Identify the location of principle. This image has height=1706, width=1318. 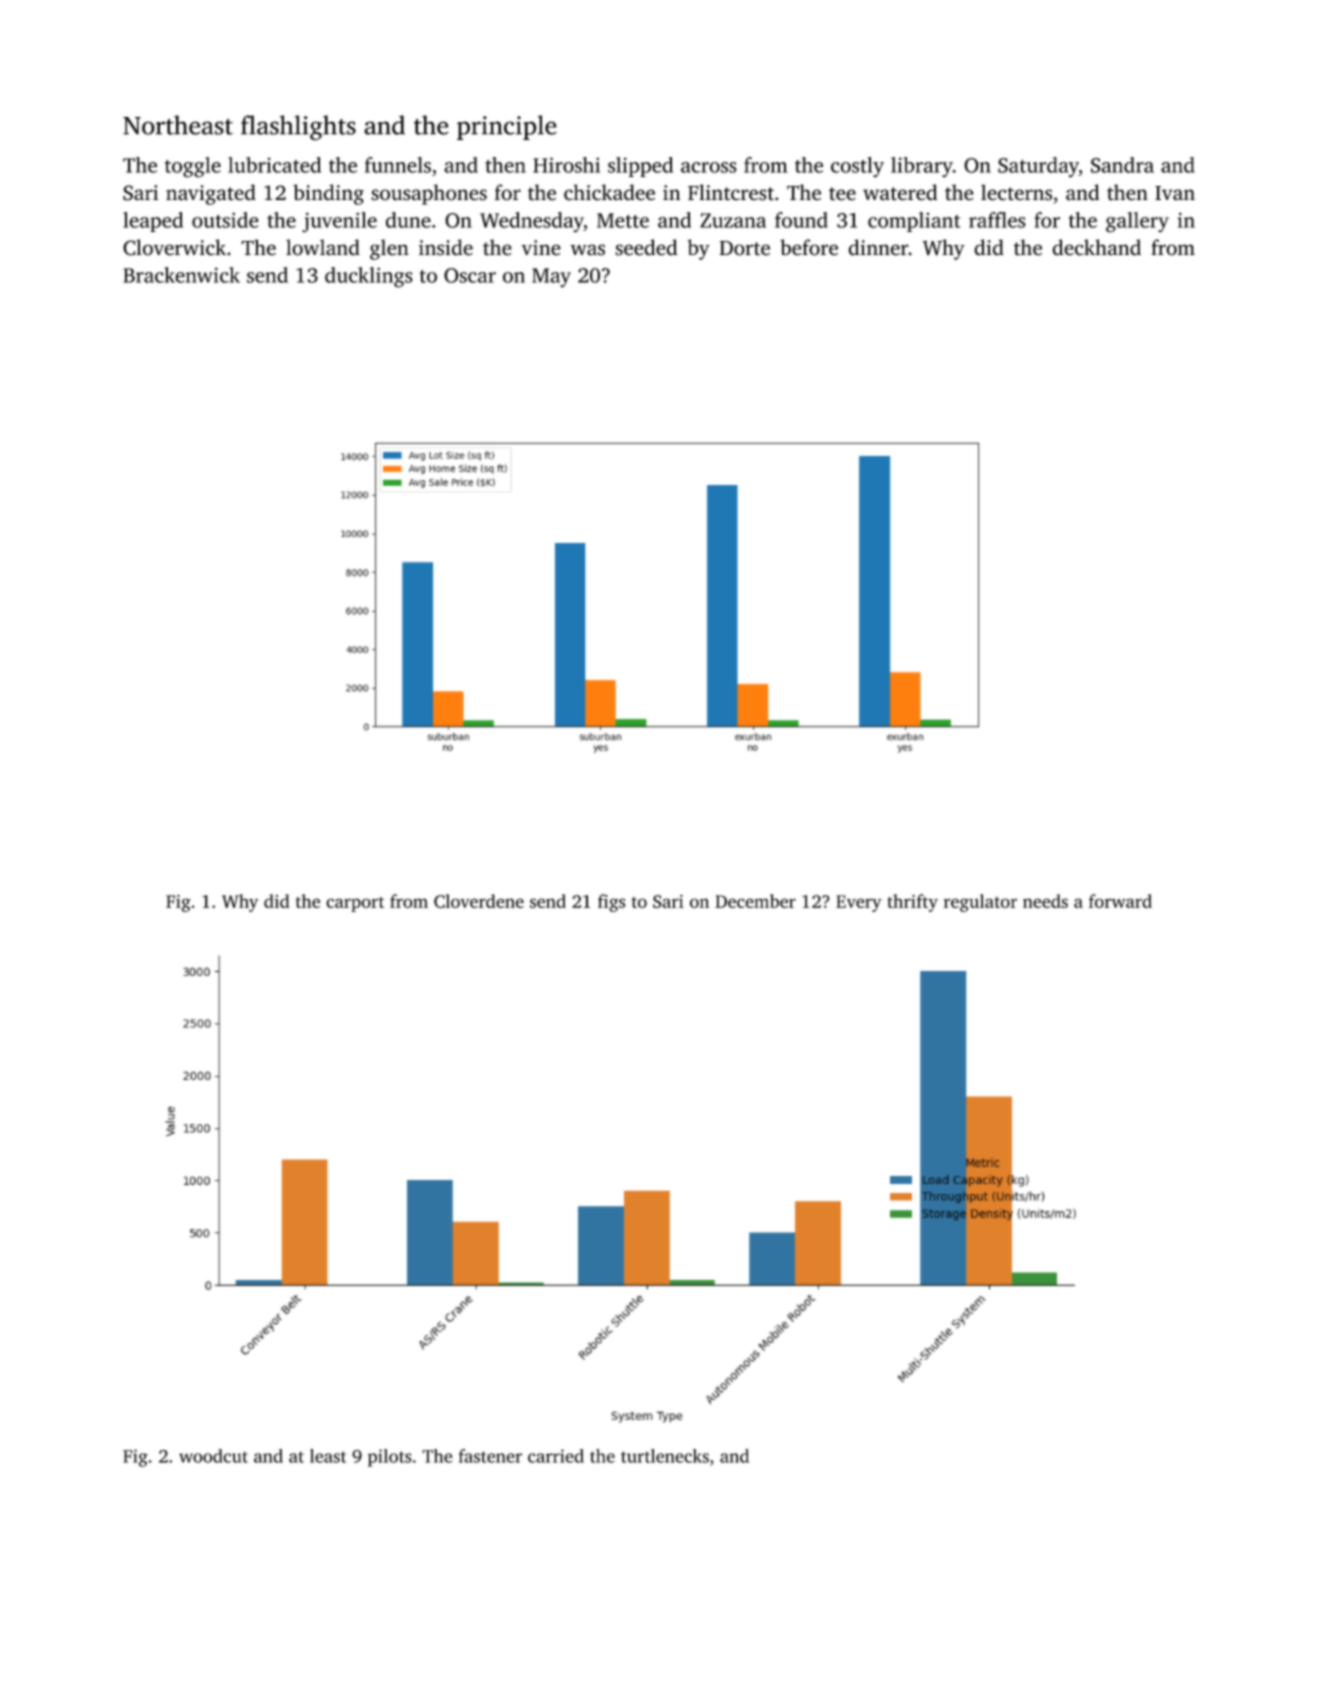
(507, 127).
